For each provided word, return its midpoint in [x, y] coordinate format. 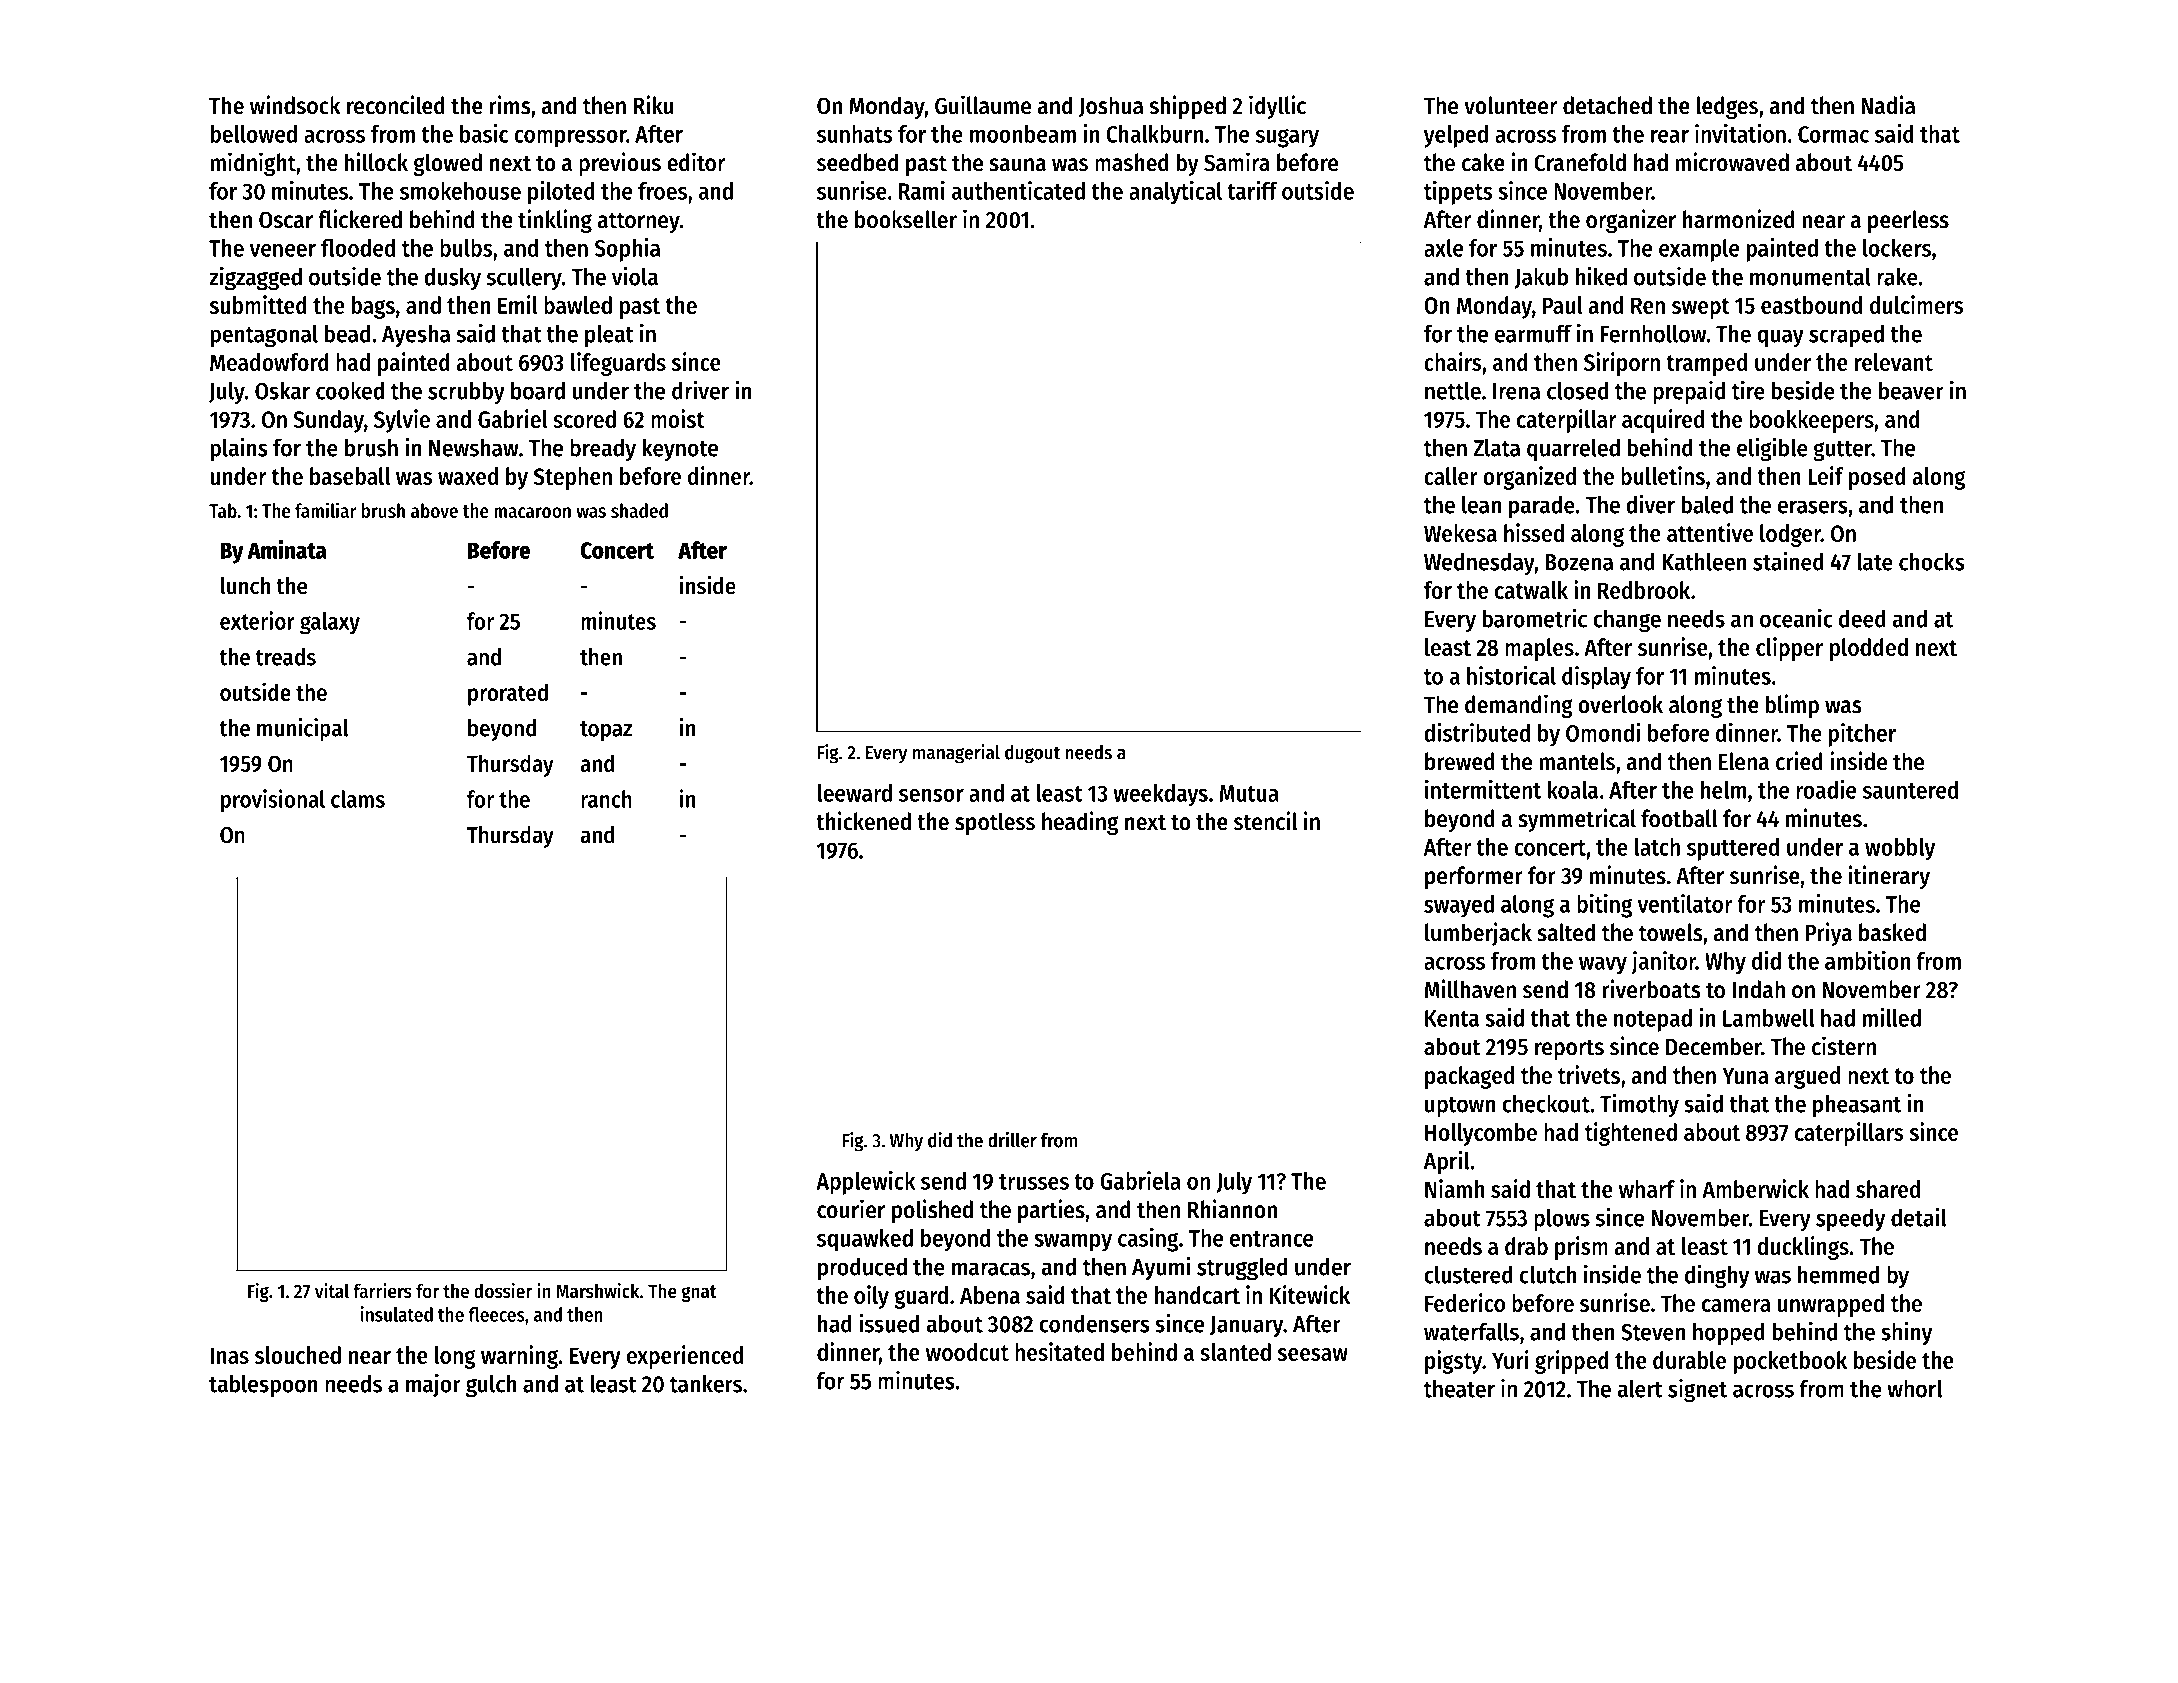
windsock [295, 105]
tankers [706, 1383]
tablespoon [263, 1386]
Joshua [1111, 107]
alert [1640, 1388]
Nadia [1888, 105]
